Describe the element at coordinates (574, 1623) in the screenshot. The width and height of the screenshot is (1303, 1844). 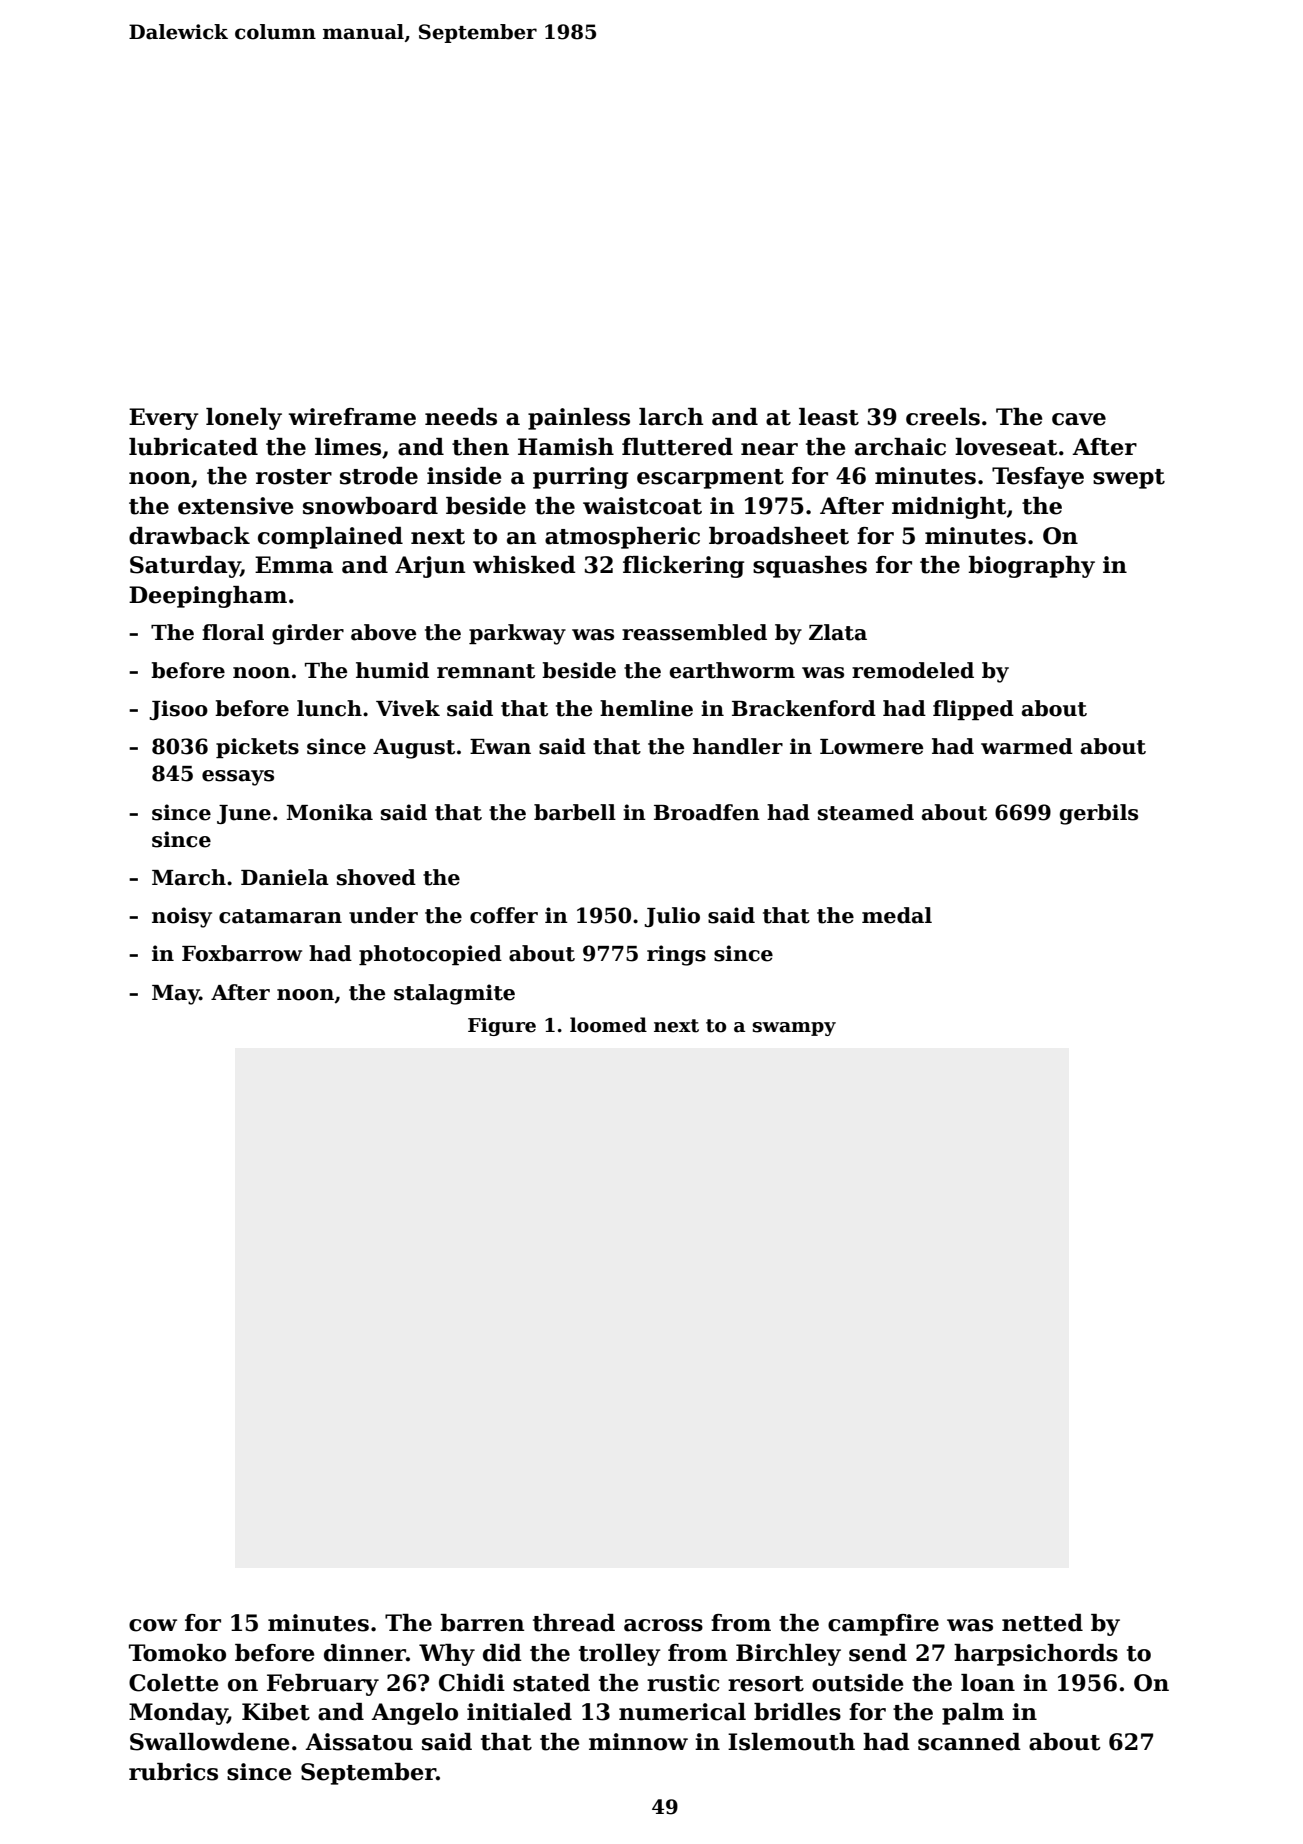
I see `thread` at that location.
